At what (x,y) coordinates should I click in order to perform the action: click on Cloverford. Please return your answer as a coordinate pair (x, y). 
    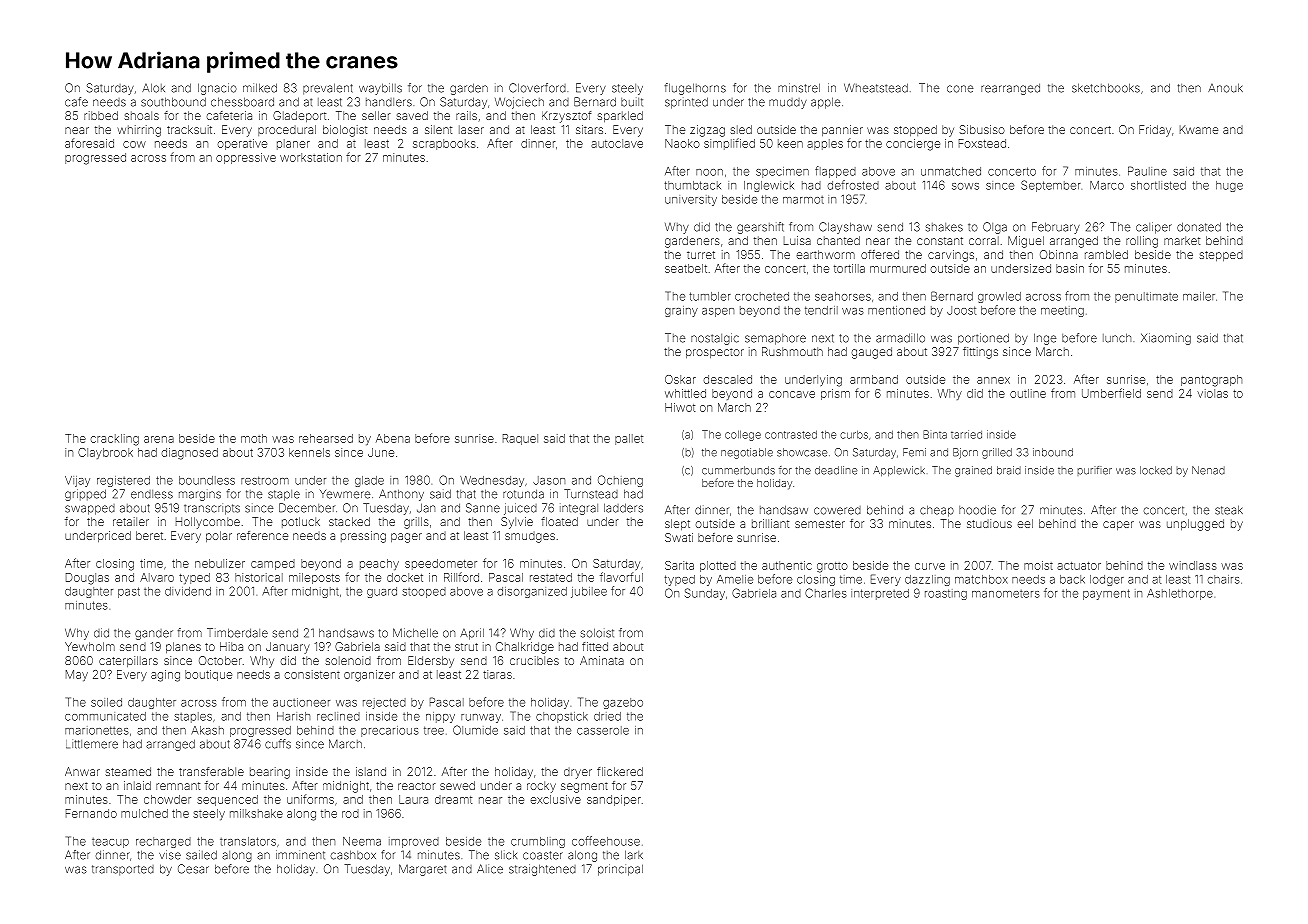
    Looking at the image, I should click on (537, 88).
